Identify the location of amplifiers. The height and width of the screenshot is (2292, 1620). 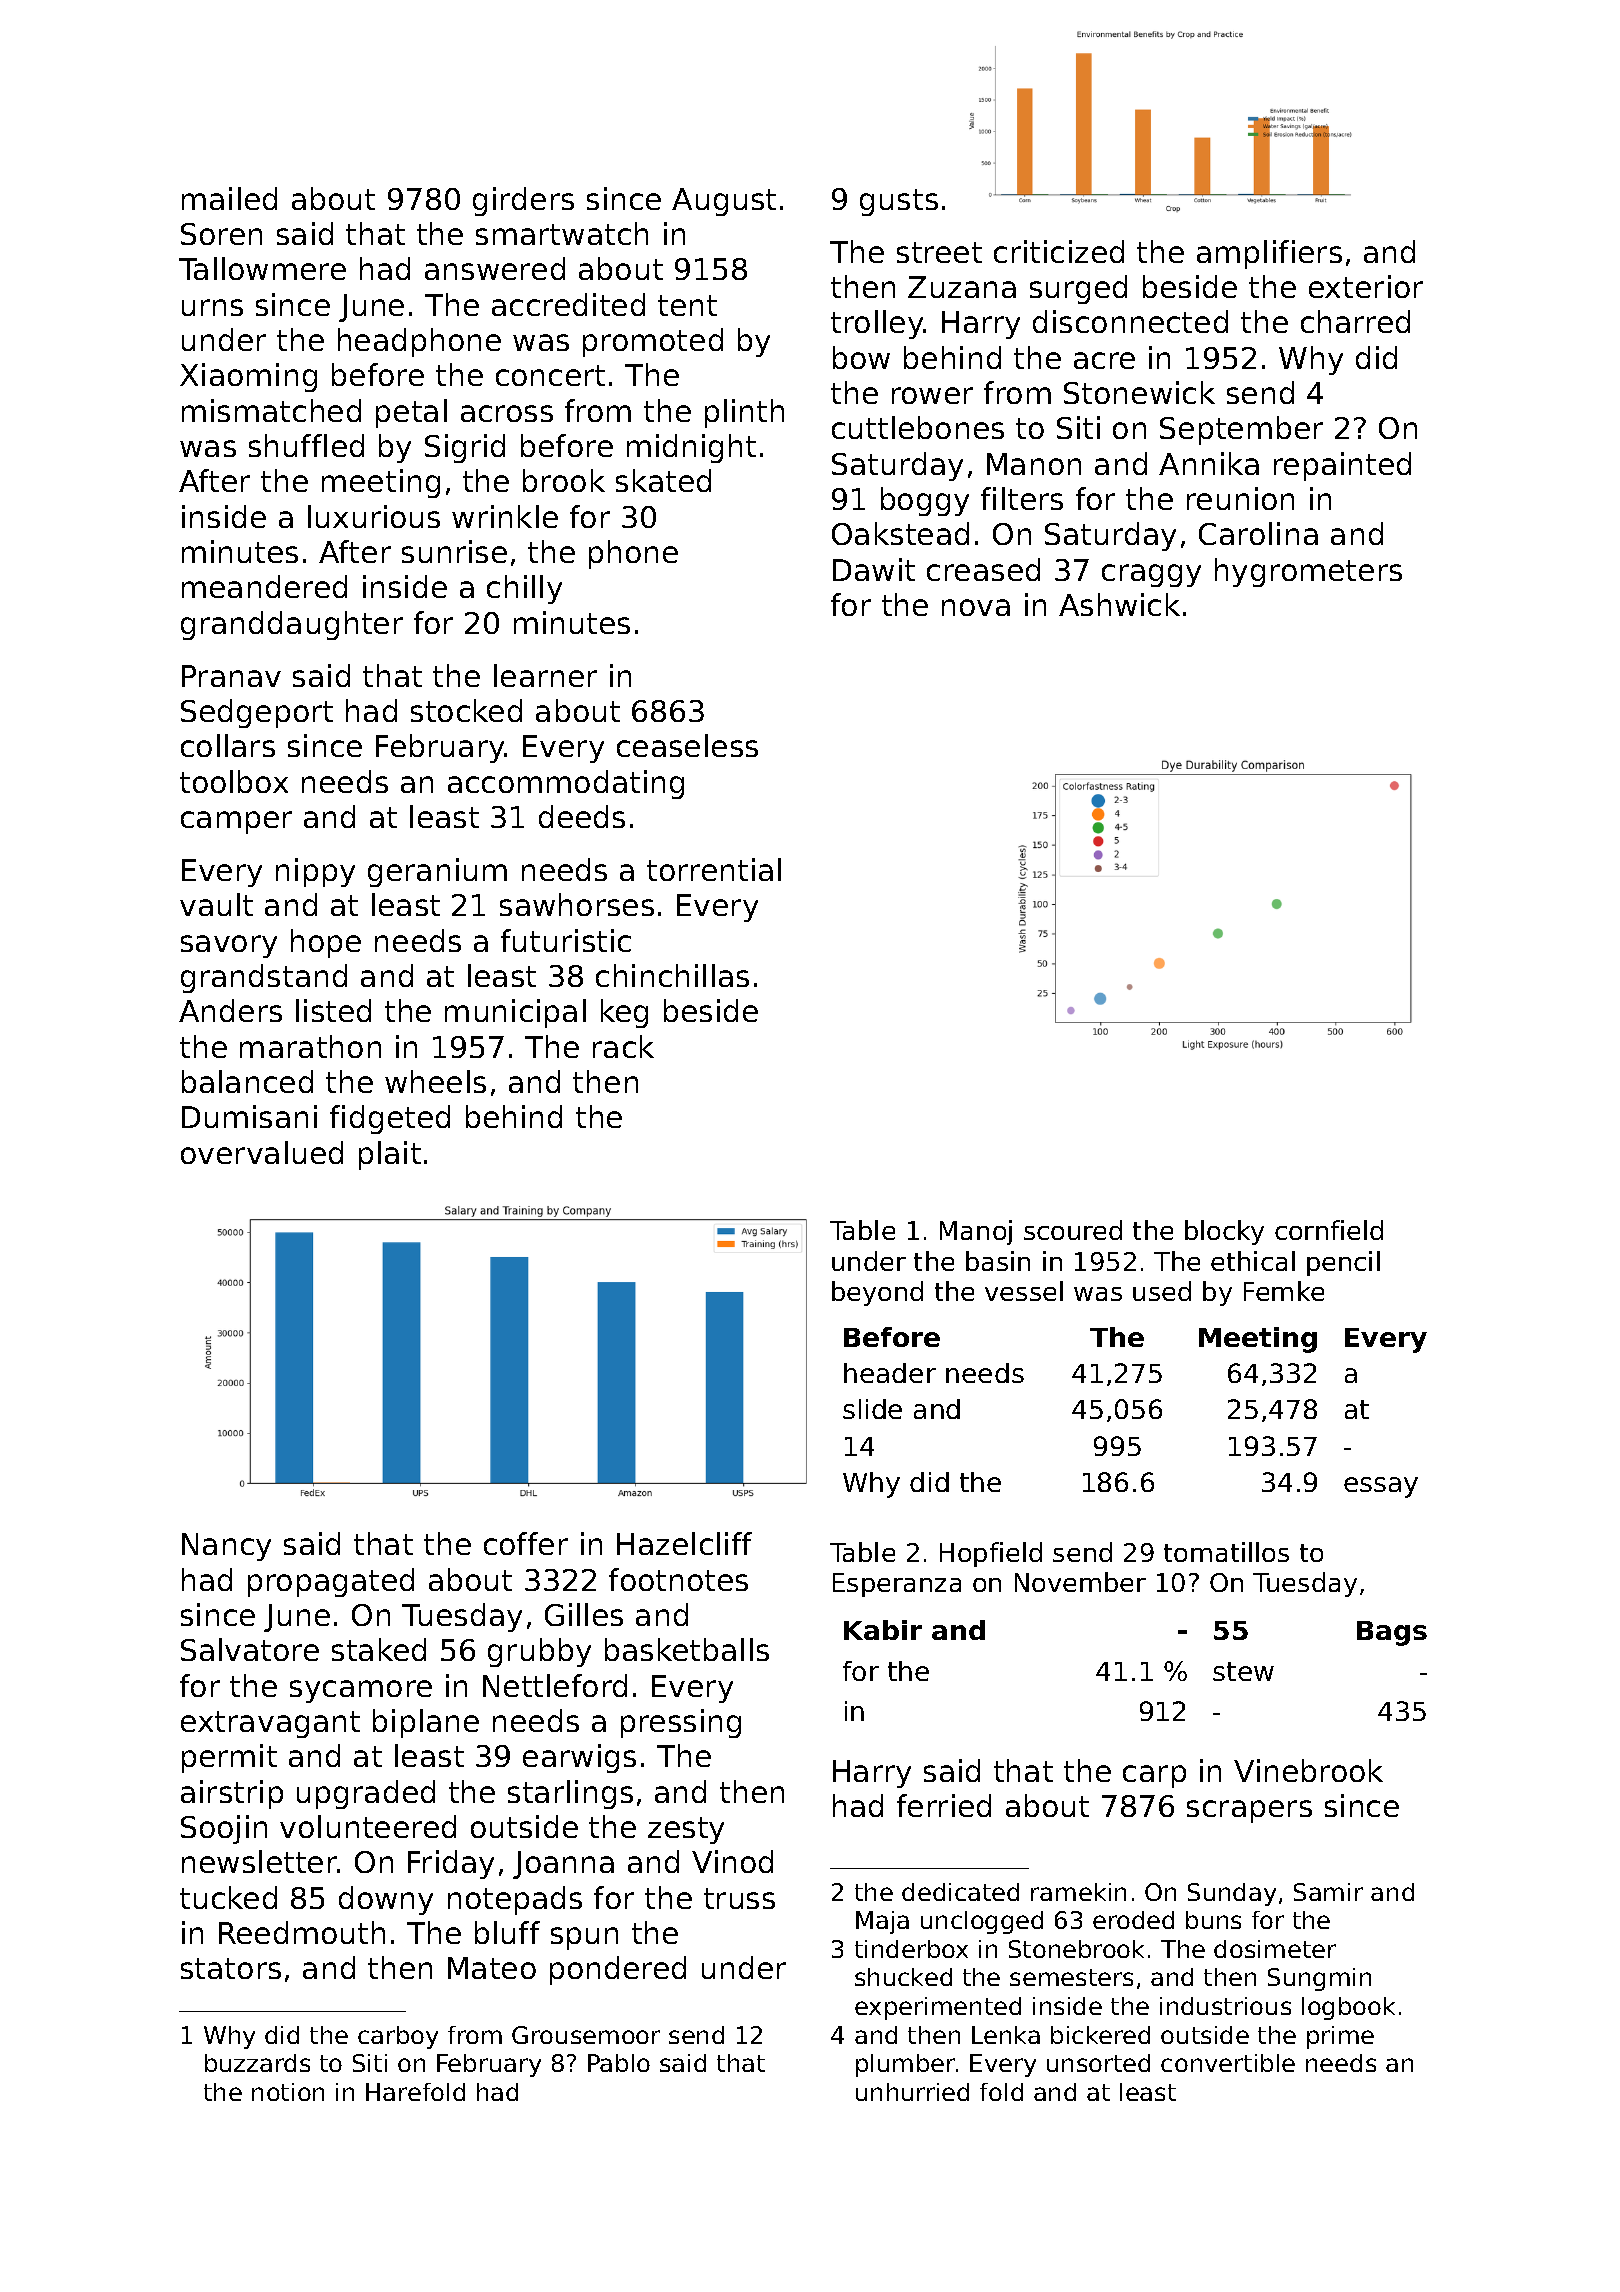
(1269, 254).
